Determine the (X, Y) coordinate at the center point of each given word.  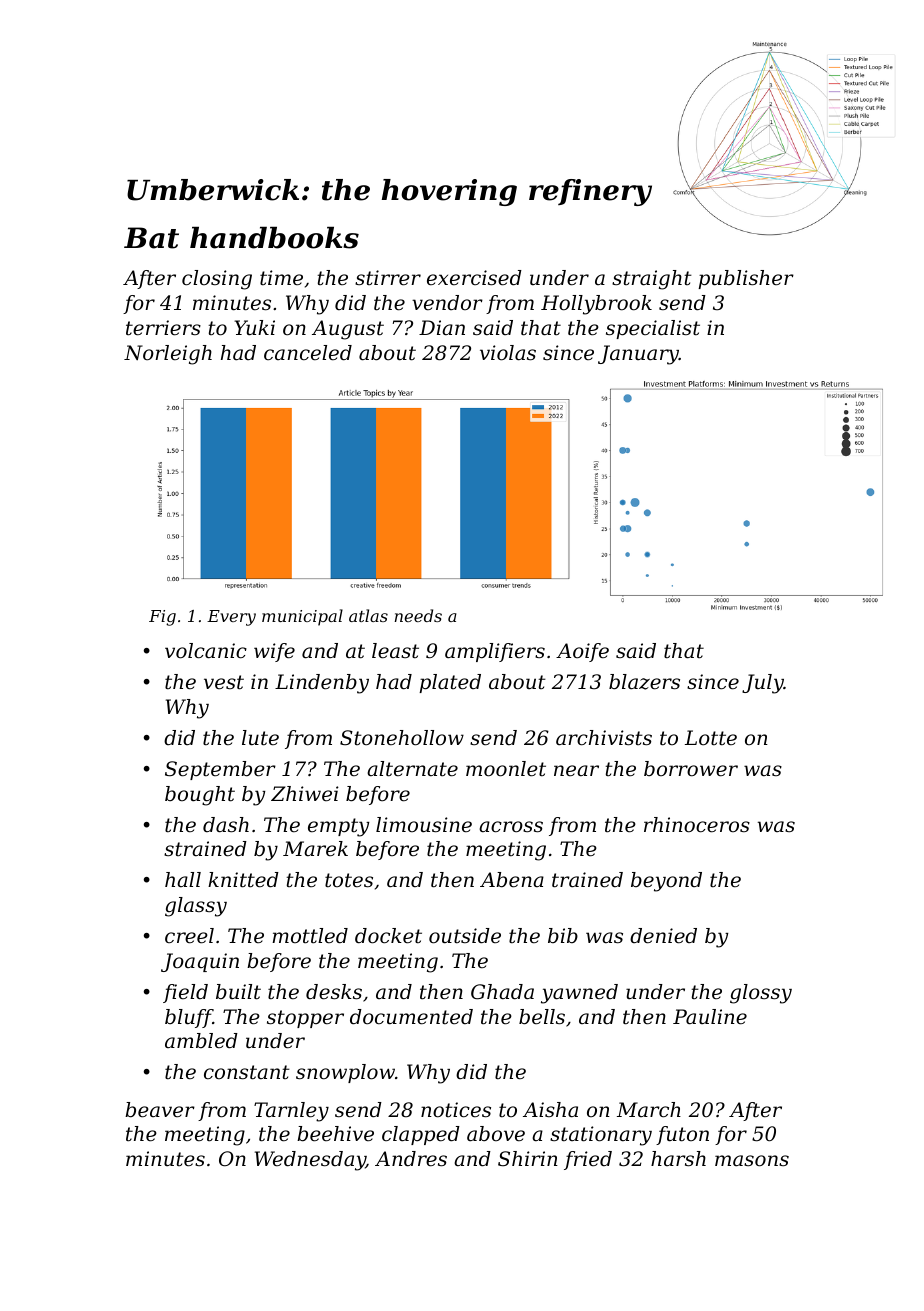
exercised (474, 278)
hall (183, 879)
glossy (761, 994)
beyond (666, 882)
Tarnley (291, 1112)
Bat (151, 238)
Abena (512, 880)
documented (411, 1017)
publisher (746, 279)
